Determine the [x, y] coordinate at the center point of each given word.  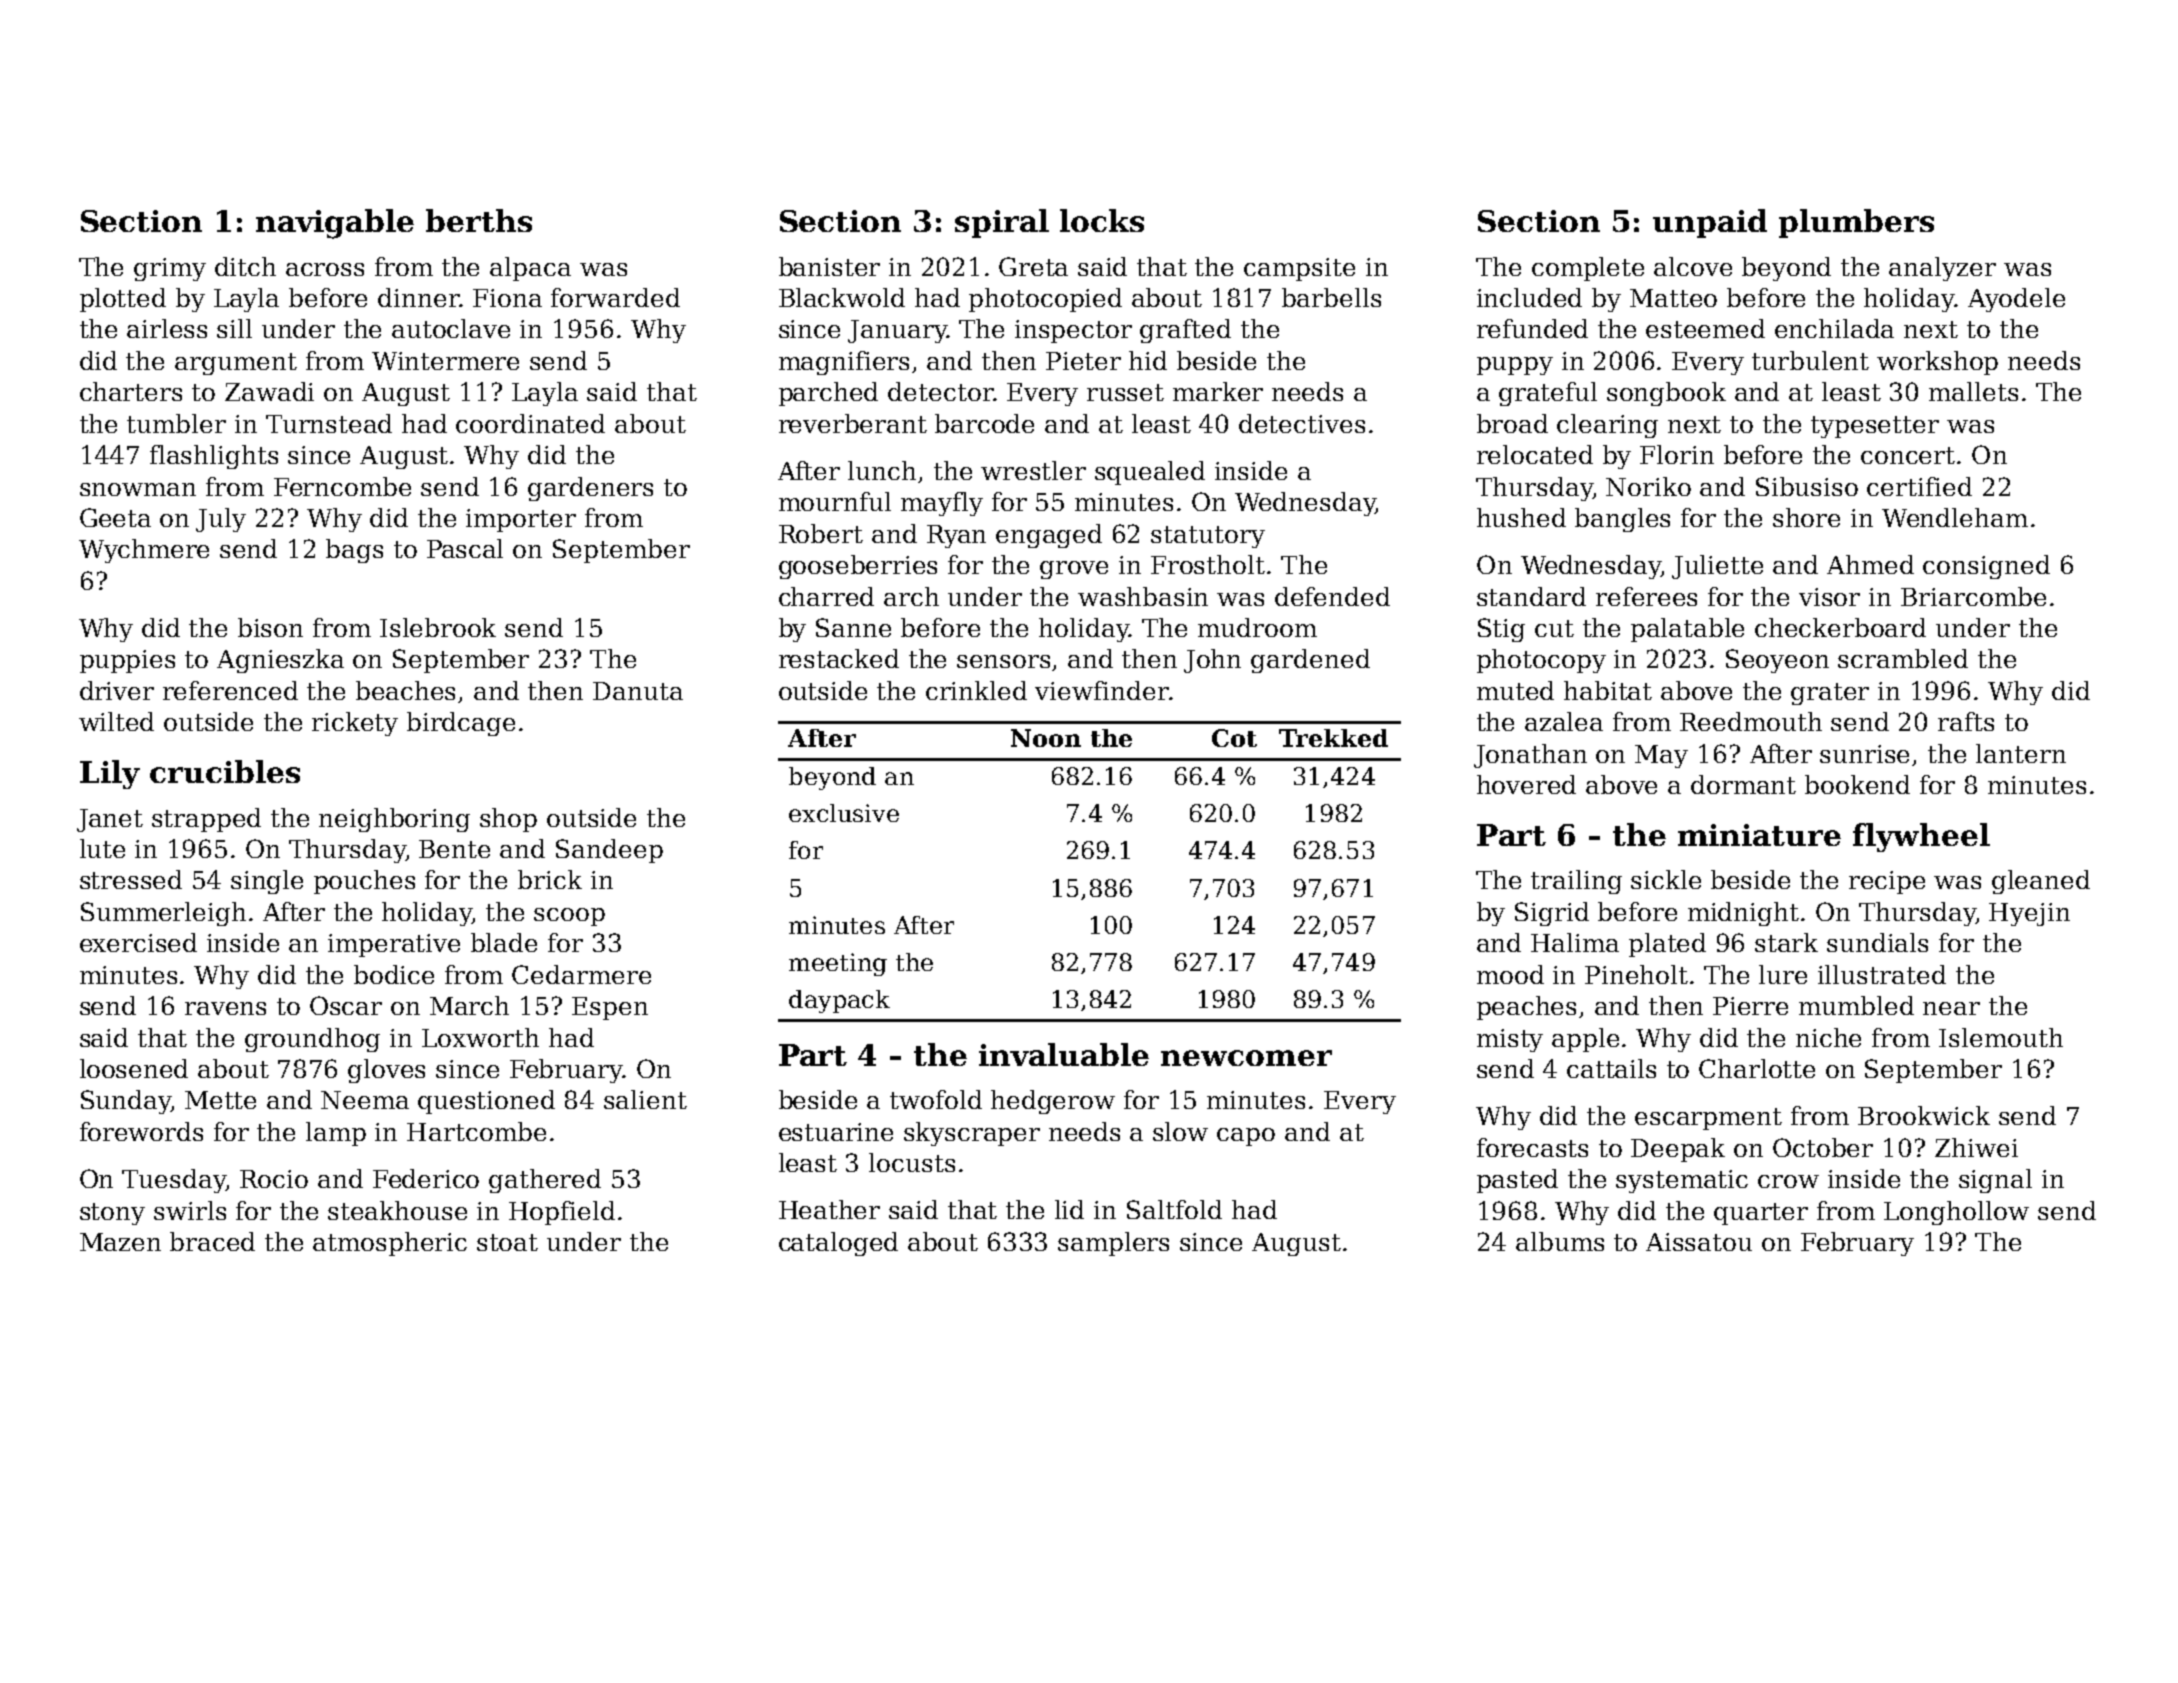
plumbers [1856, 223]
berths [479, 220]
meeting [838, 964]
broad [1512, 423]
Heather [829, 1209]
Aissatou [1699, 1242]
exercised [138, 942]
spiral [1002, 223]
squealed [1150, 473]
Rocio [274, 1179]
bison [270, 627]
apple [1585, 1040]
